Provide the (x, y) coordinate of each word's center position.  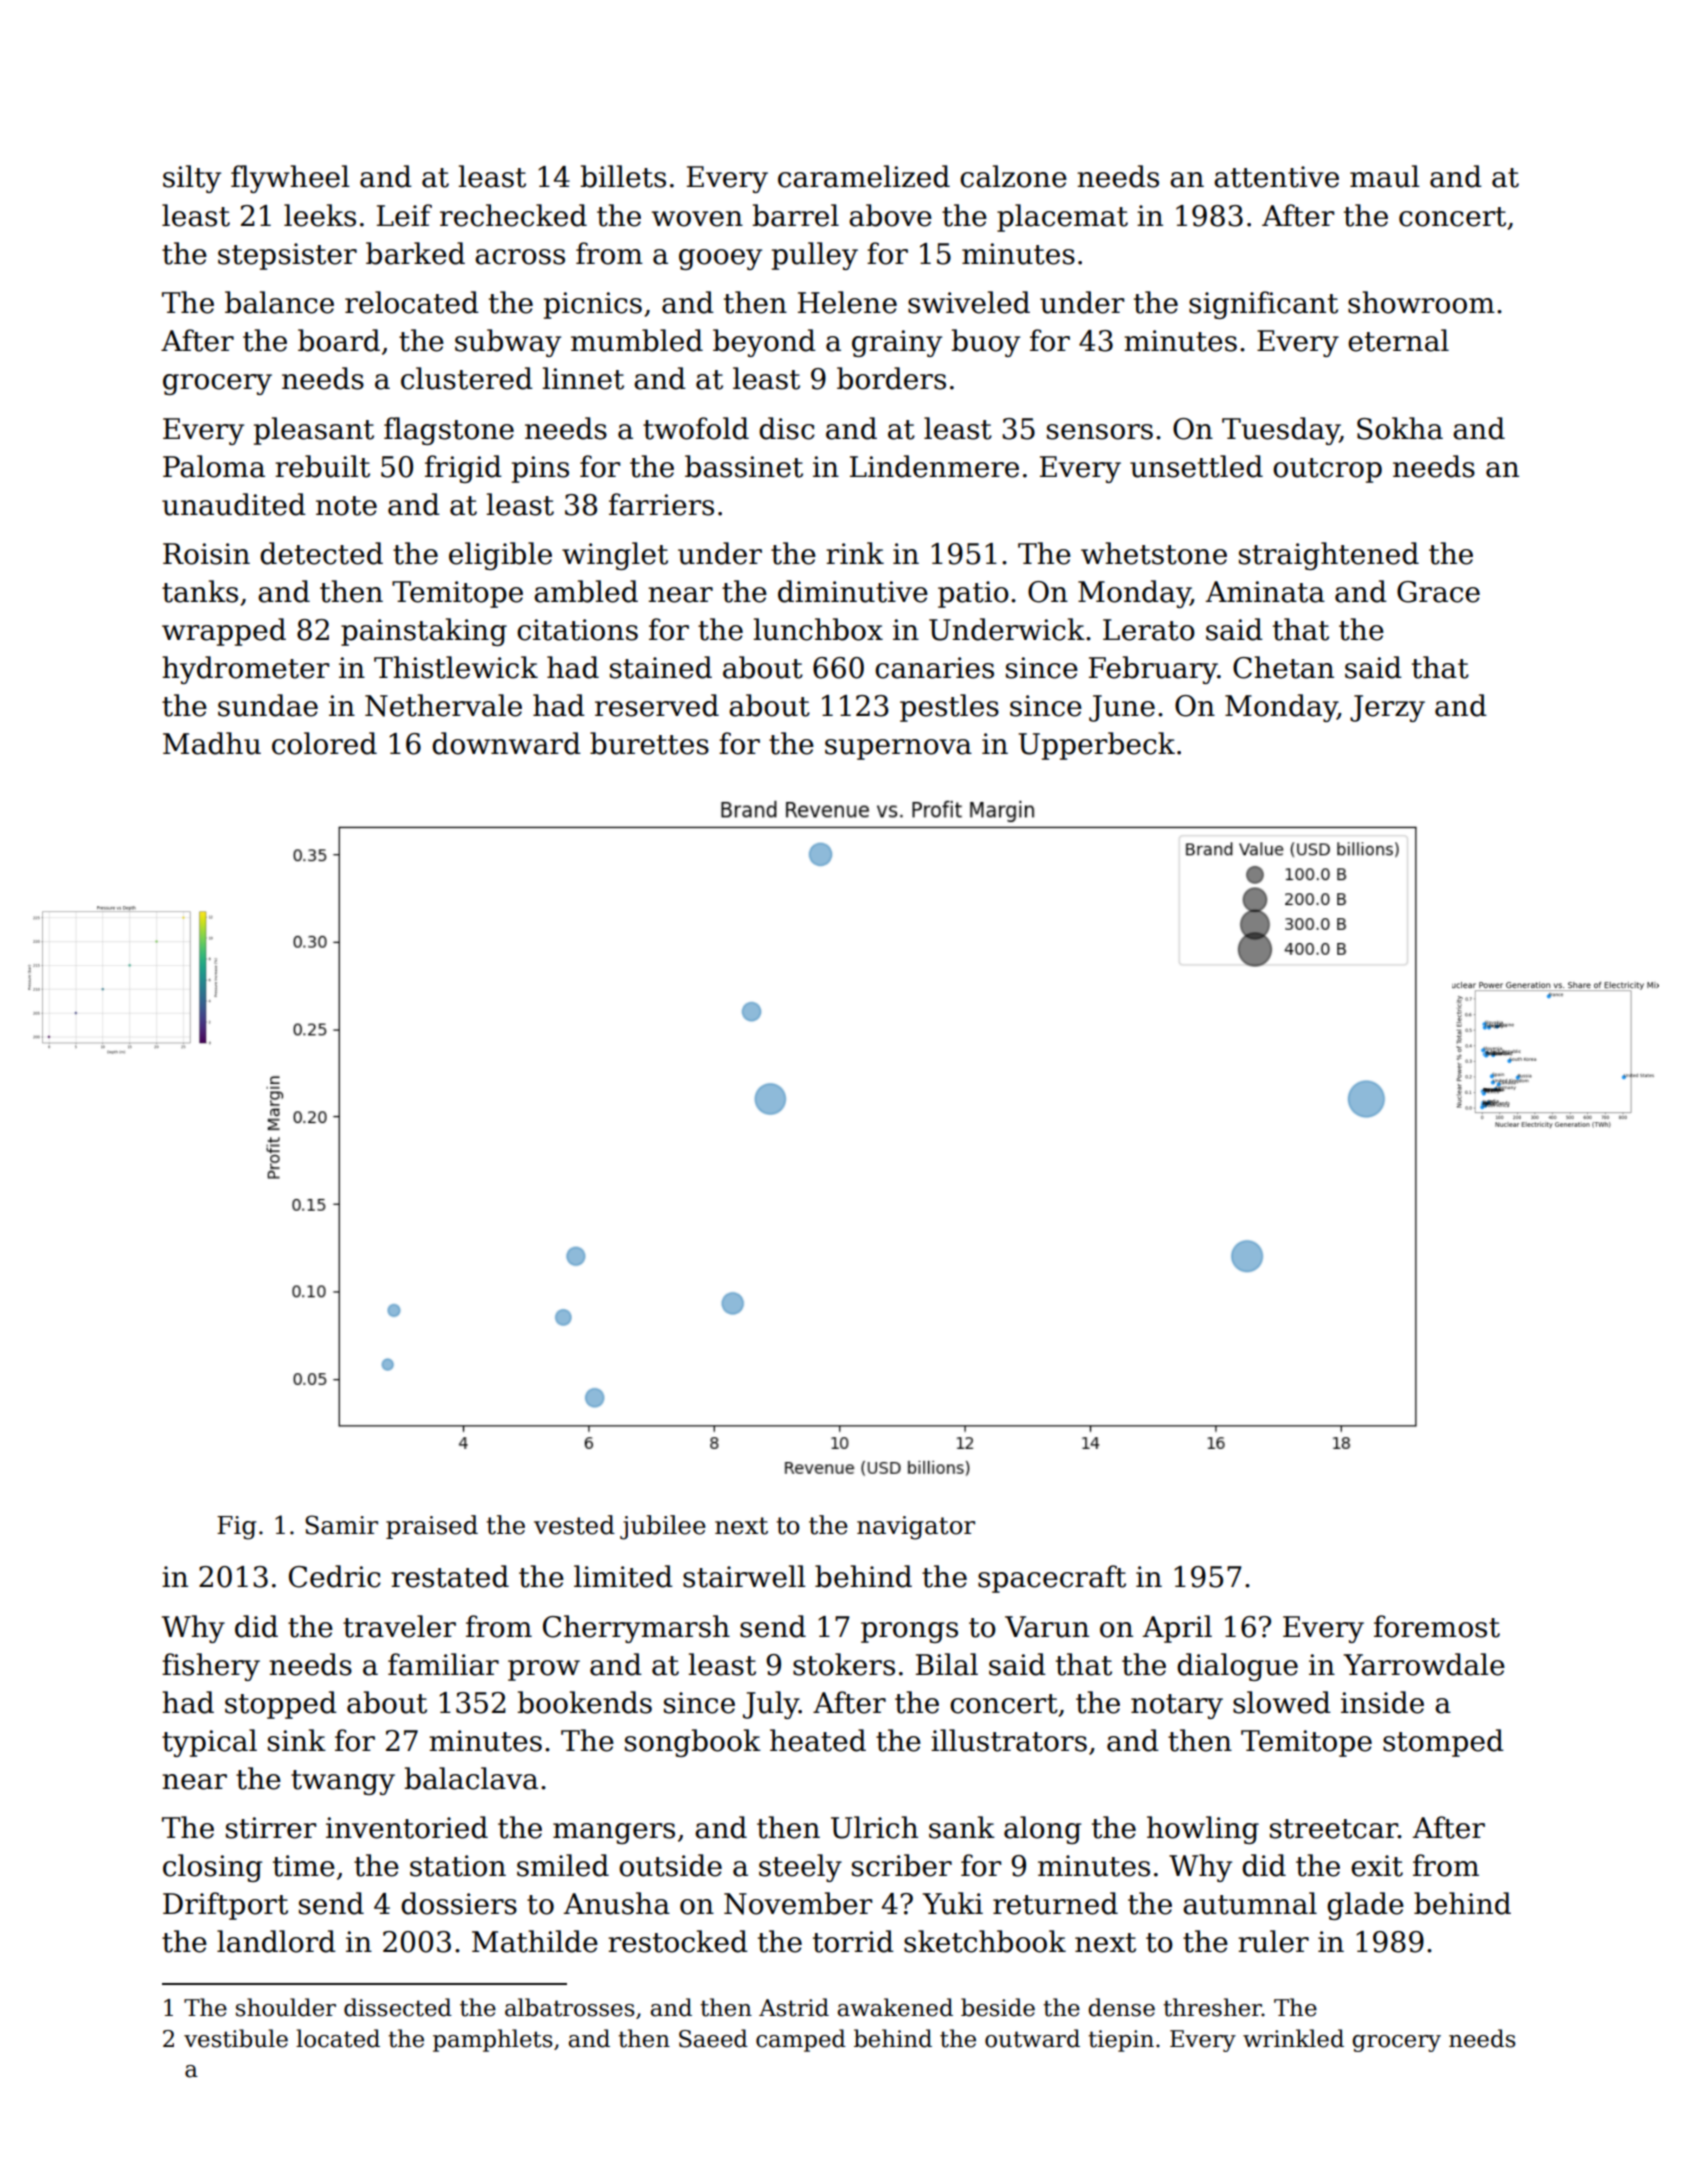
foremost (1437, 1626)
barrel (795, 215)
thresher (1212, 2007)
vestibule (236, 2038)
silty (192, 179)
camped (801, 2040)
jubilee (663, 1527)
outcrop (1327, 470)
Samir (341, 1525)
